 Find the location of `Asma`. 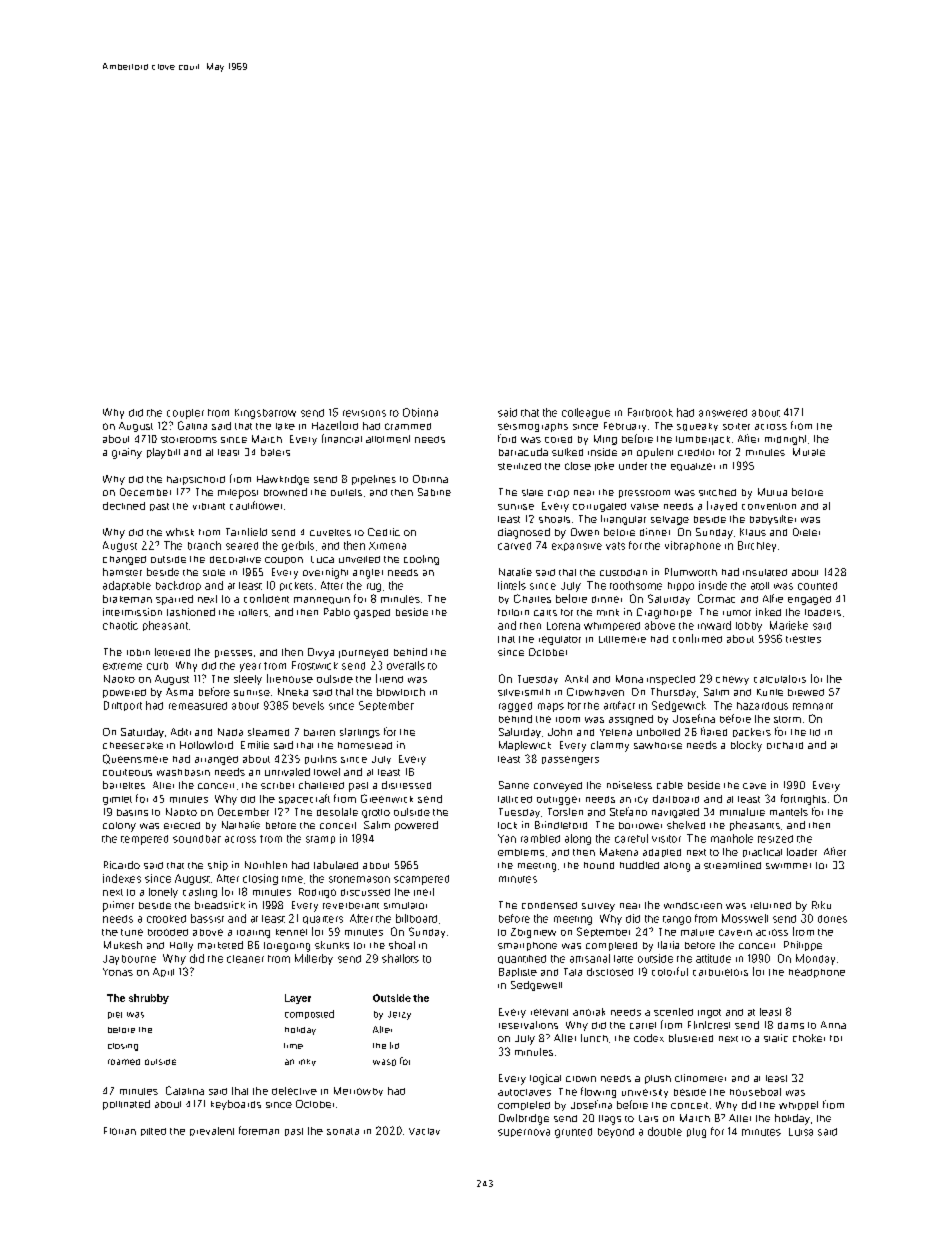

Asma is located at coordinates (179, 692).
